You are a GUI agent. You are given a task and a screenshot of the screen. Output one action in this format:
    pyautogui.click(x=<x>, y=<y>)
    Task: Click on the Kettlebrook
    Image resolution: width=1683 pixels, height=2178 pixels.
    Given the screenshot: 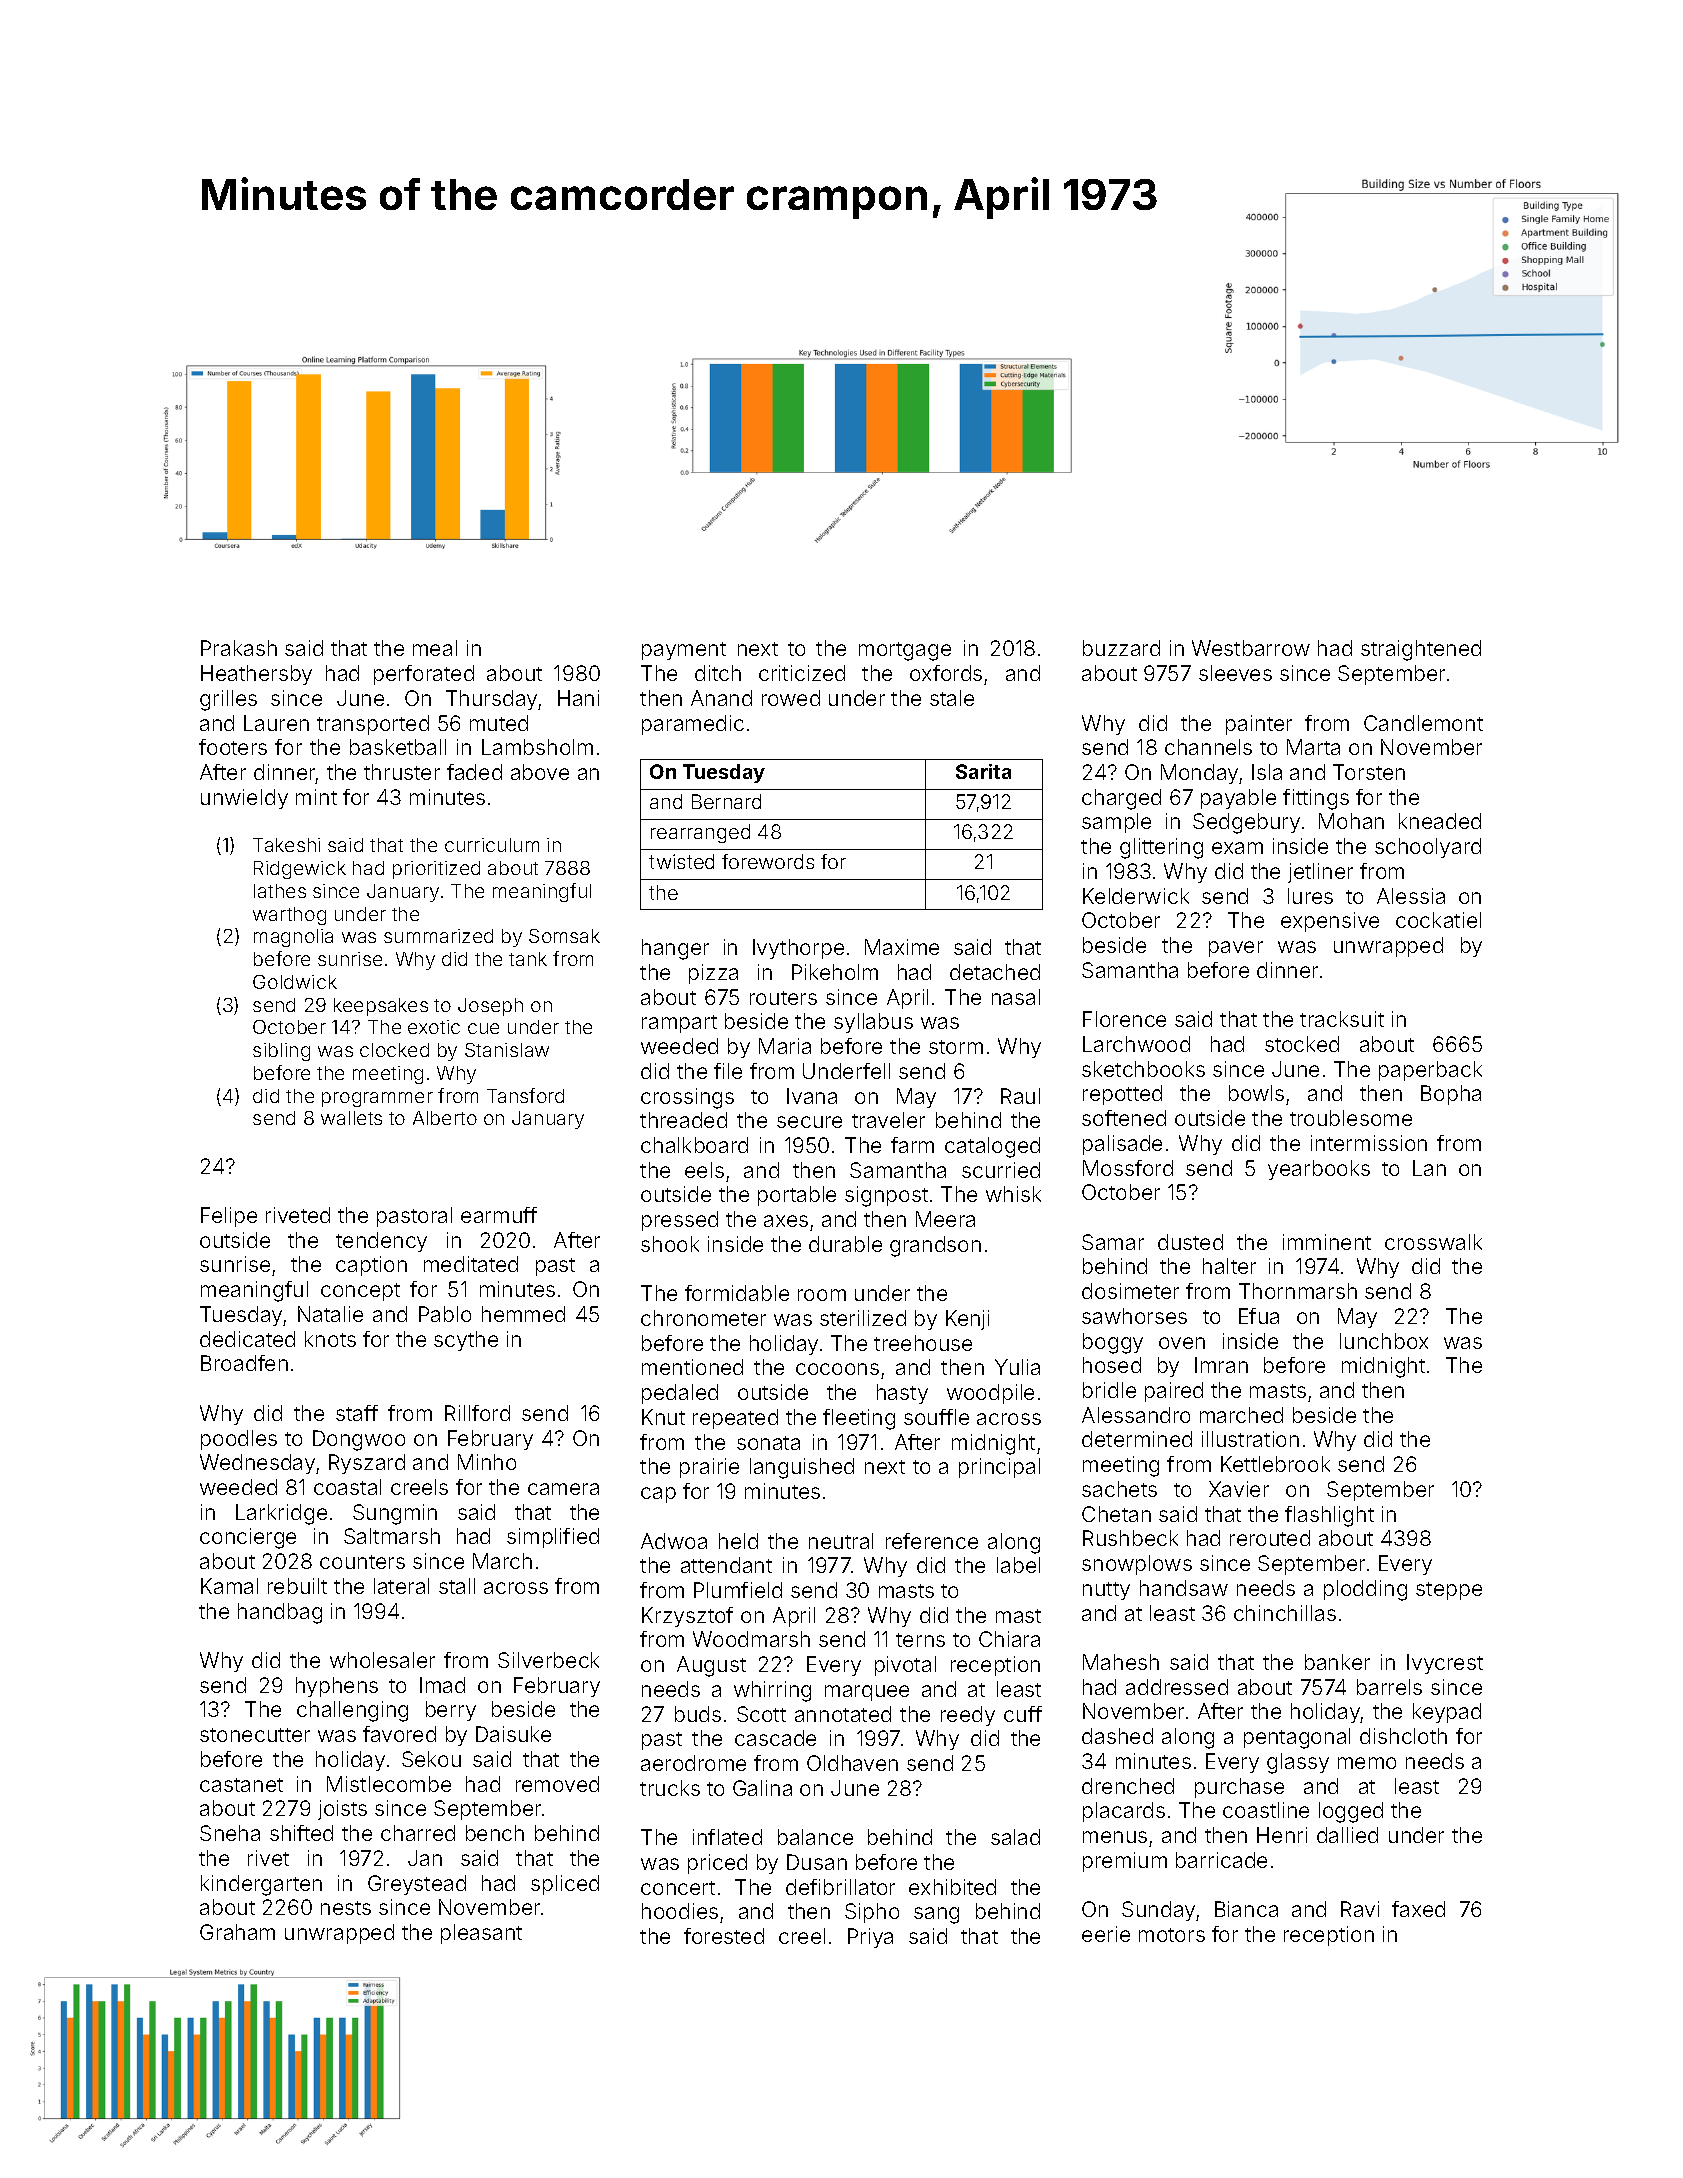 What is the action you would take?
    pyautogui.click(x=1275, y=1464)
